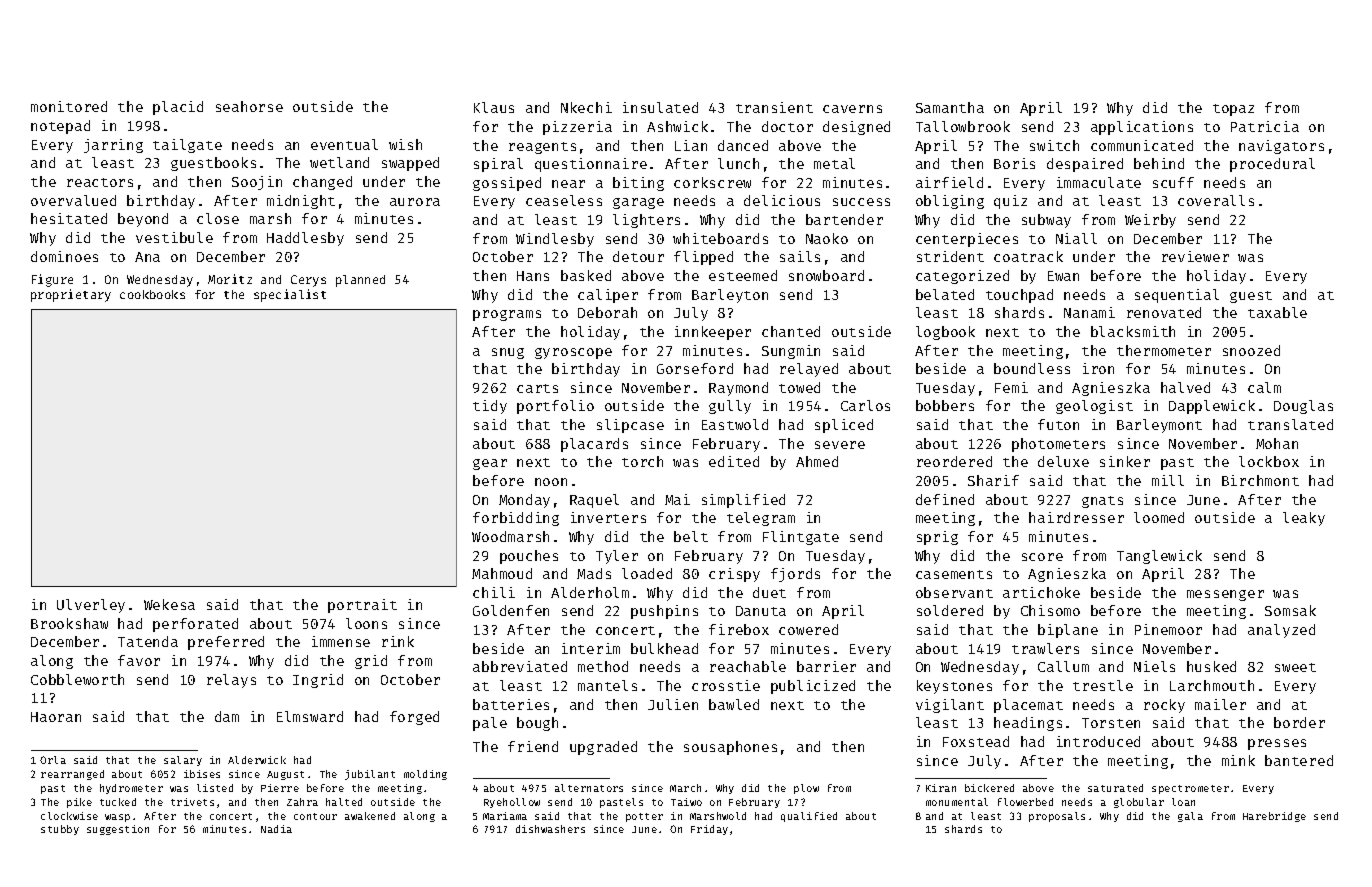  I want to click on introduced, so click(1098, 741).
